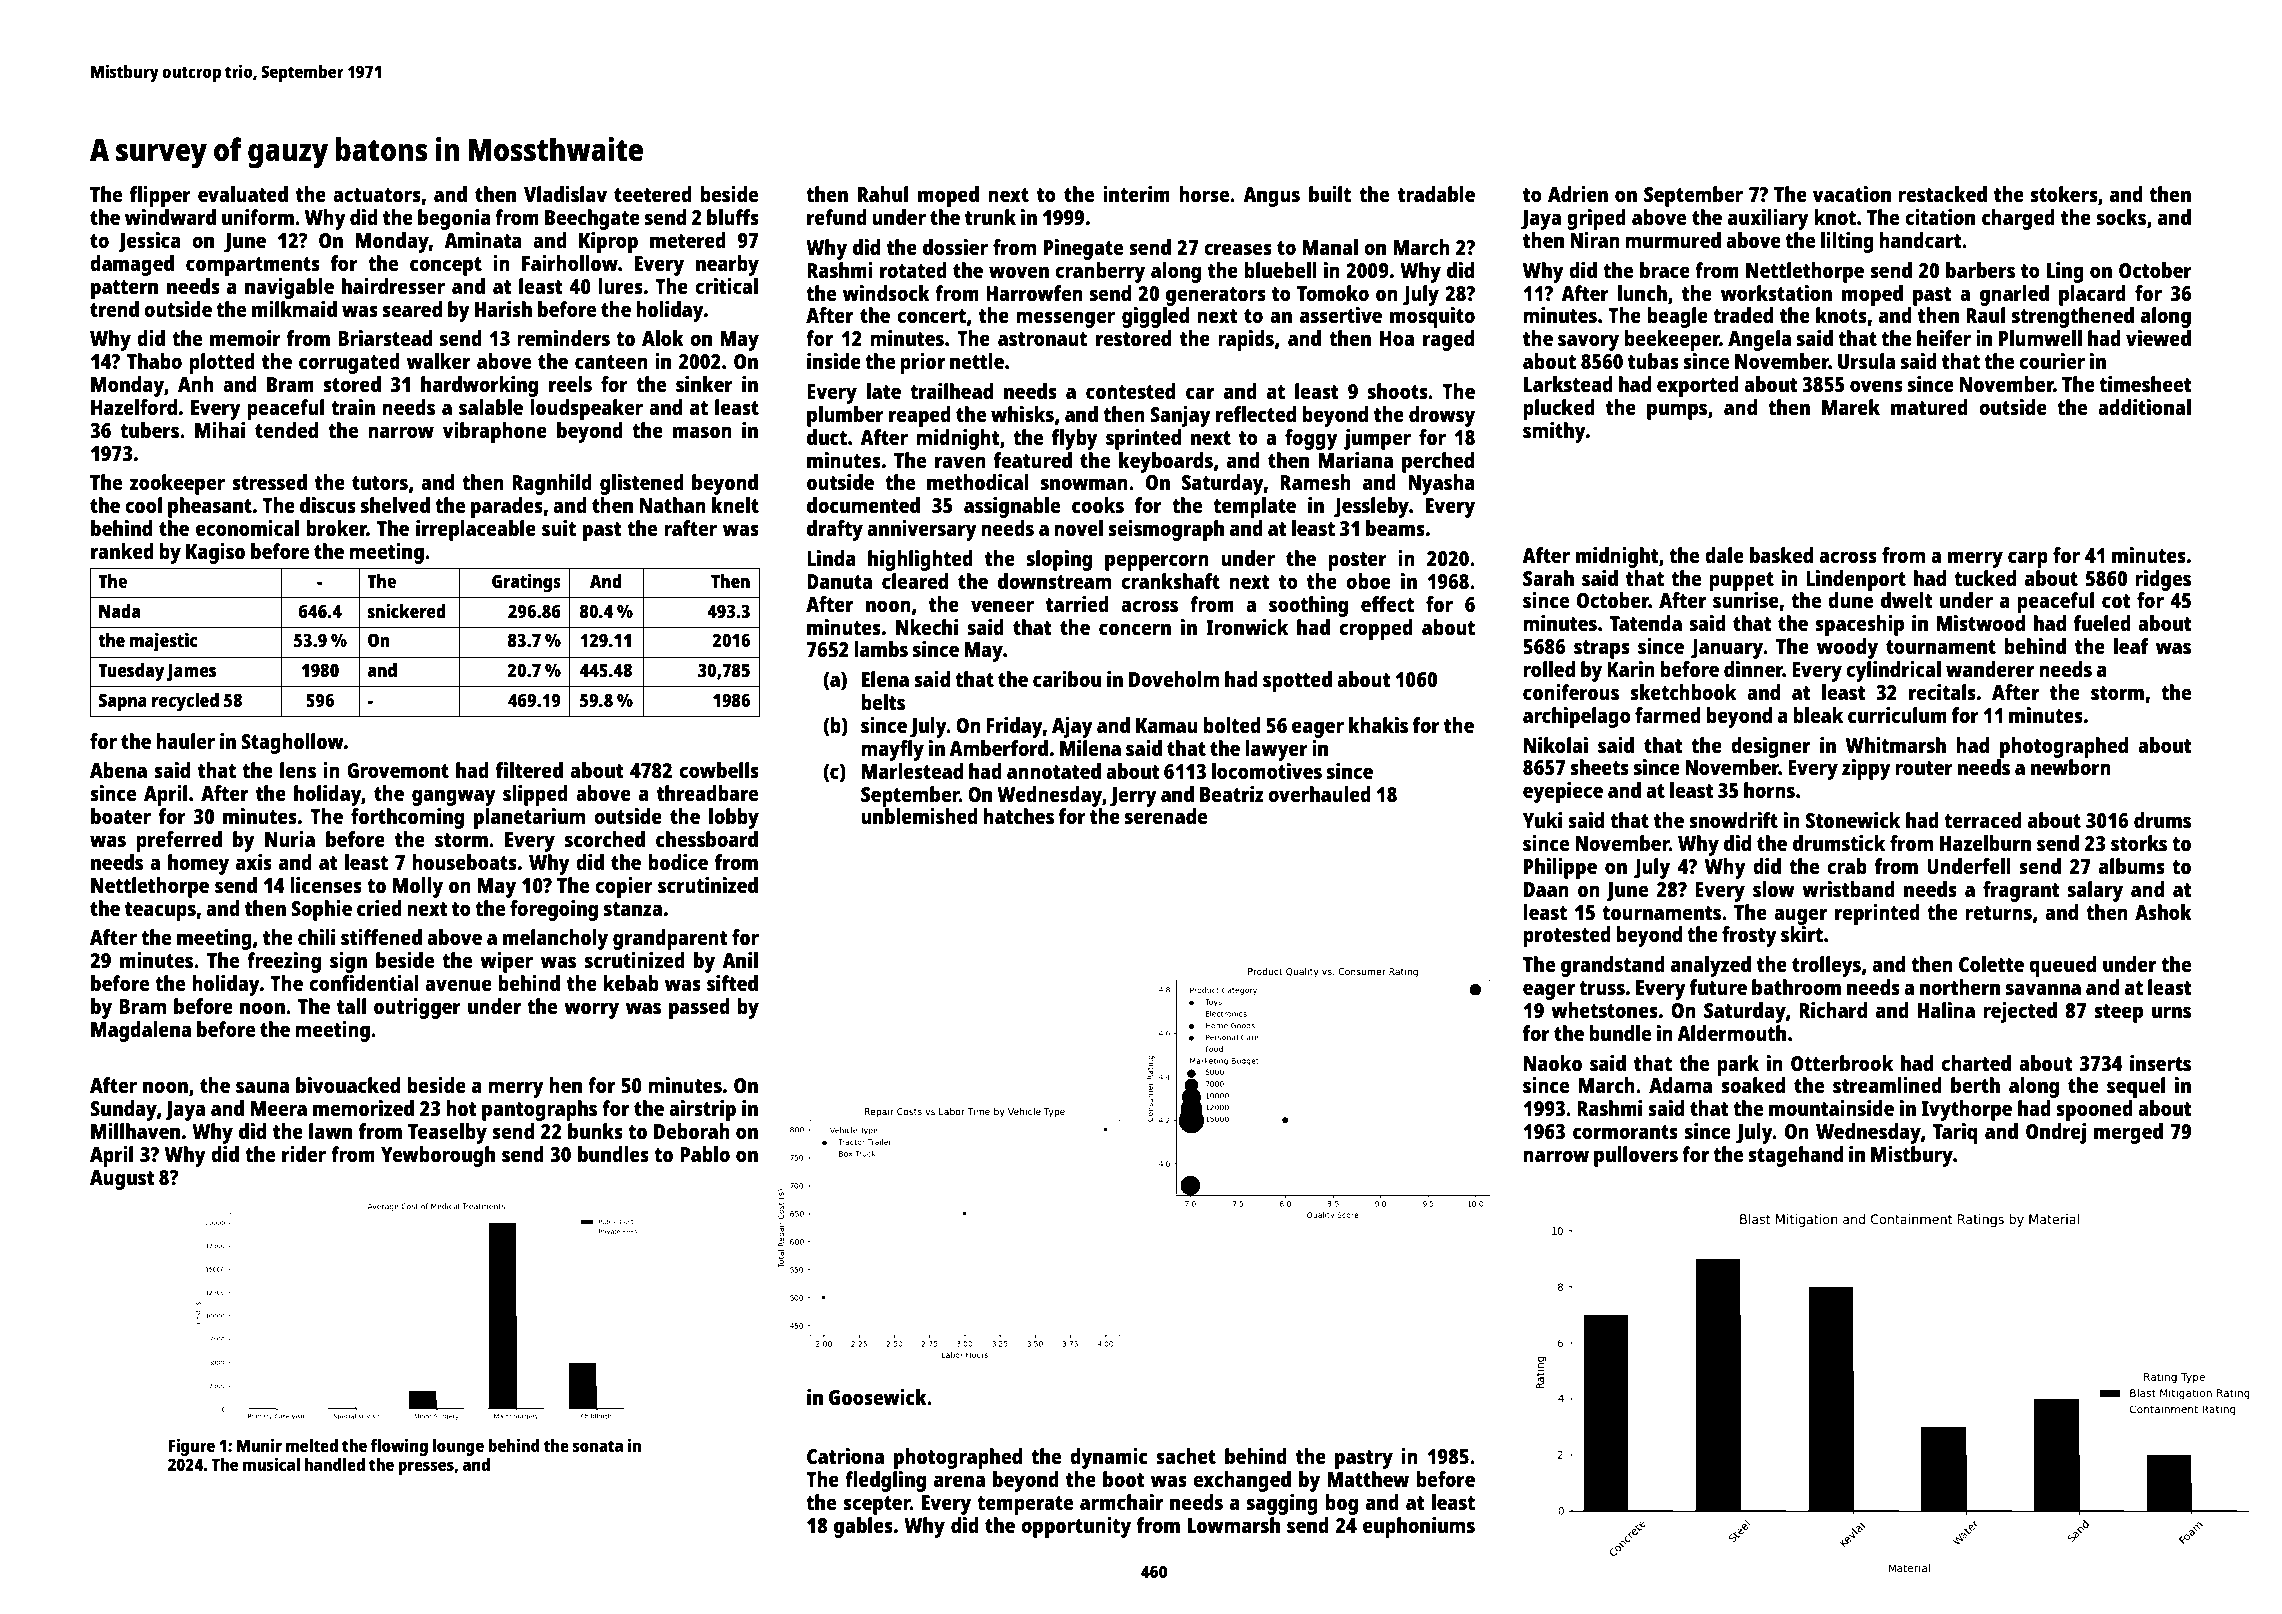 This screenshot has width=2282, height=1614. What do you see at coordinates (2064, 194) in the screenshot?
I see `stokers` at bounding box center [2064, 194].
